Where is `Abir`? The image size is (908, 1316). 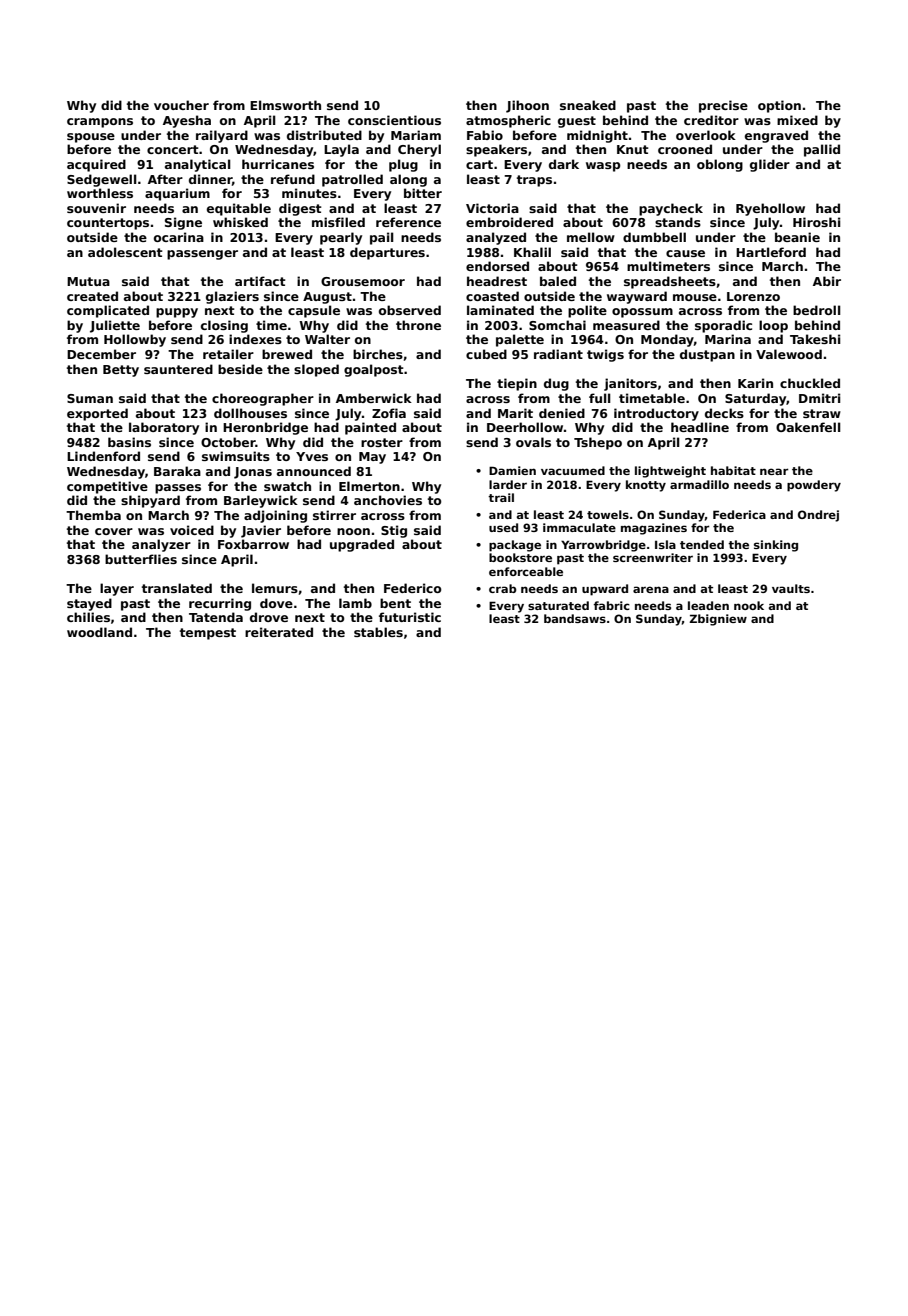 Abir is located at coordinates (827, 281).
